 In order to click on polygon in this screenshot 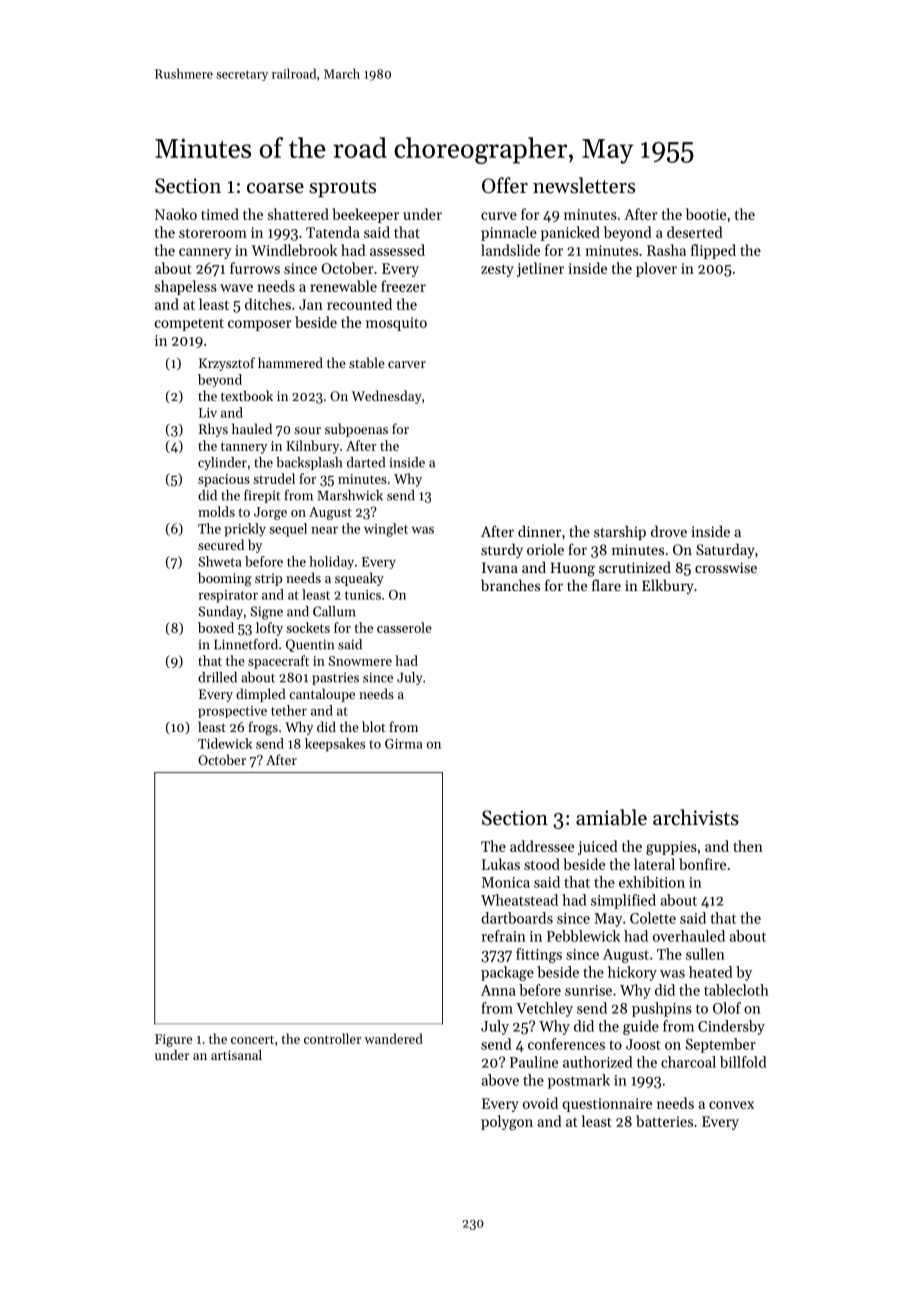, I will do `click(507, 1122)`.
